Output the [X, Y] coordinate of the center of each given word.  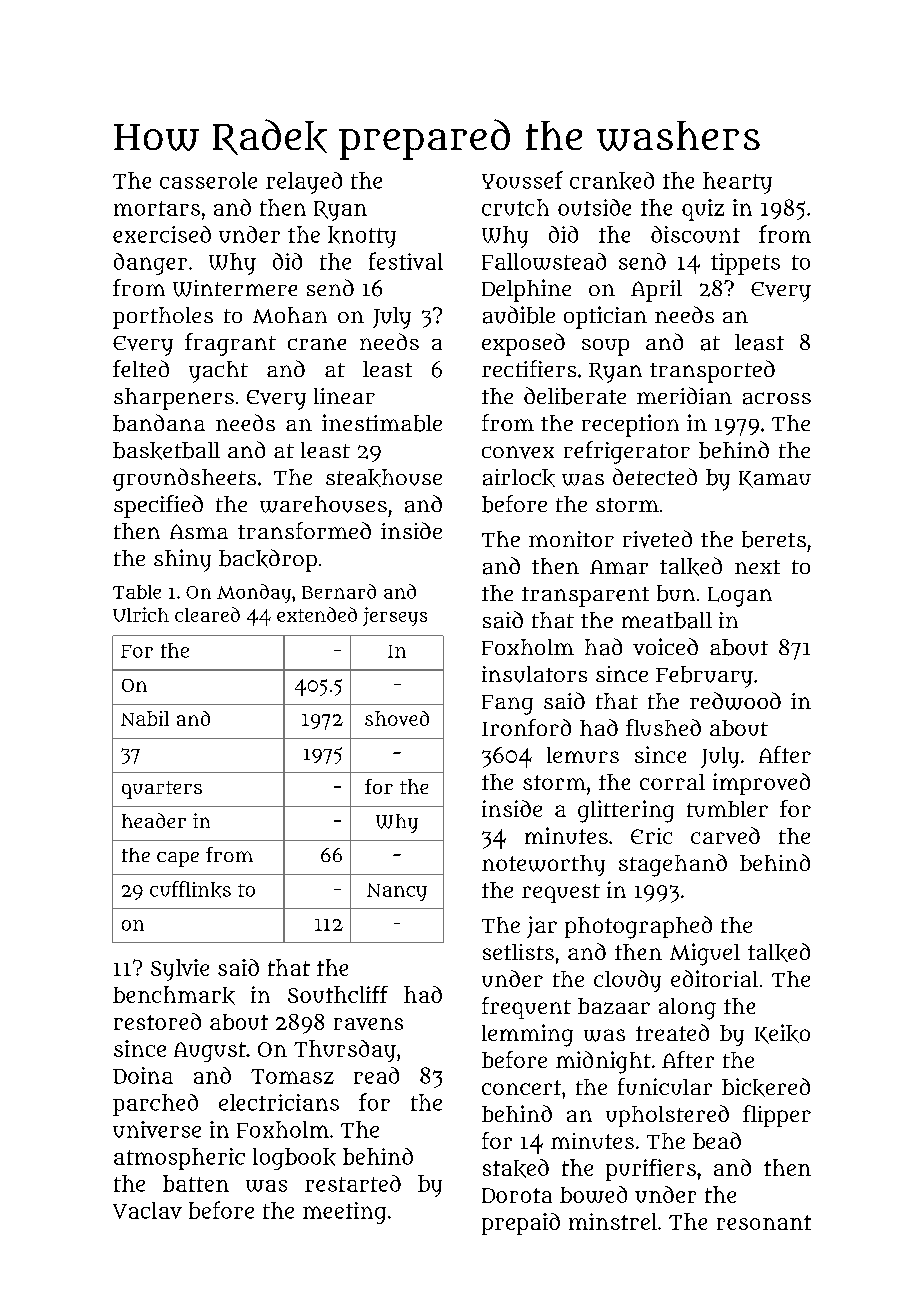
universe [157, 1129]
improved [761, 784]
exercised [162, 234]
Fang [507, 705]
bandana [159, 423]
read [376, 1075]
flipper [777, 1116]
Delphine [526, 290]
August [210, 1052]
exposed [523, 344]
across [777, 398]
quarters [162, 790]
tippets [745, 264]
